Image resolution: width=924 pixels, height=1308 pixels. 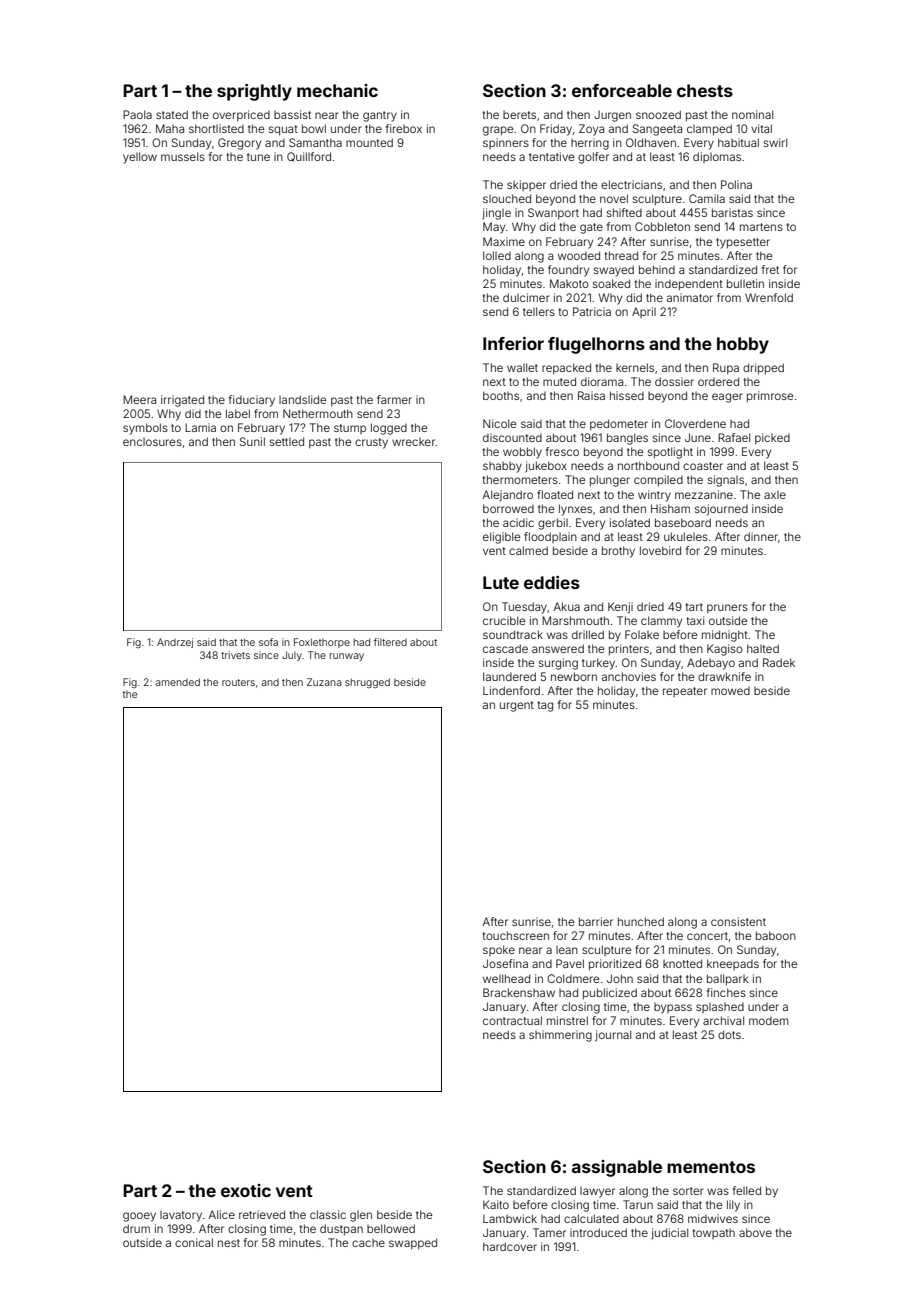 What do you see at coordinates (367, 683) in the image?
I see `shrugged` at bounding box center [367, 683].
